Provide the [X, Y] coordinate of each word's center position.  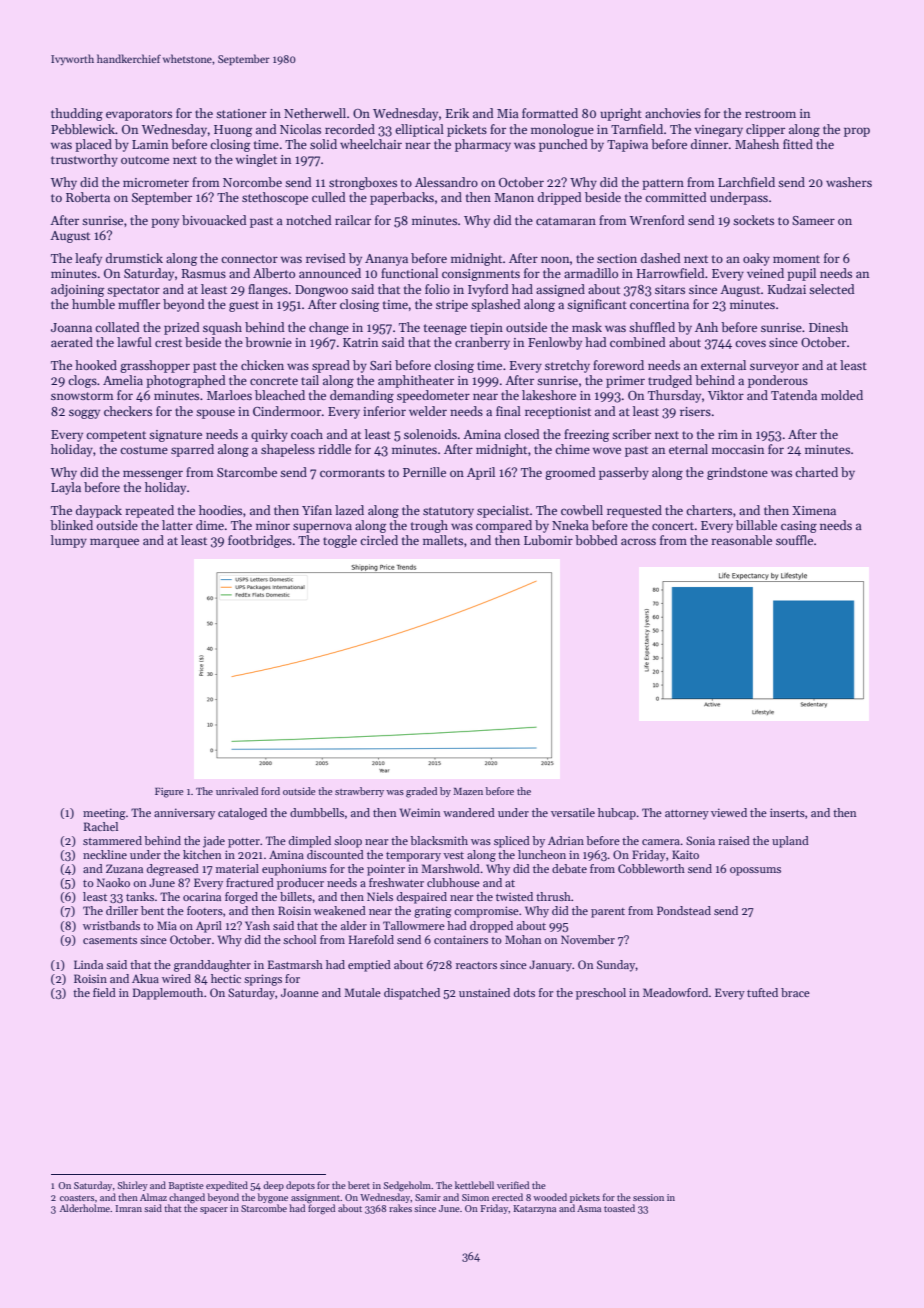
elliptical [419, 130]
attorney [687, 815]
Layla [66, 488]
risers [695, 411]
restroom [770, 114]
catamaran [566, 221]
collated [117, 327]
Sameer [813, 220]
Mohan [523, 939]
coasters [77, 1198]
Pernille [424, 472]
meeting [104, 814]
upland [790, 842]
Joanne [300, 992]
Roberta [88, 197]
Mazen [468, 791]
